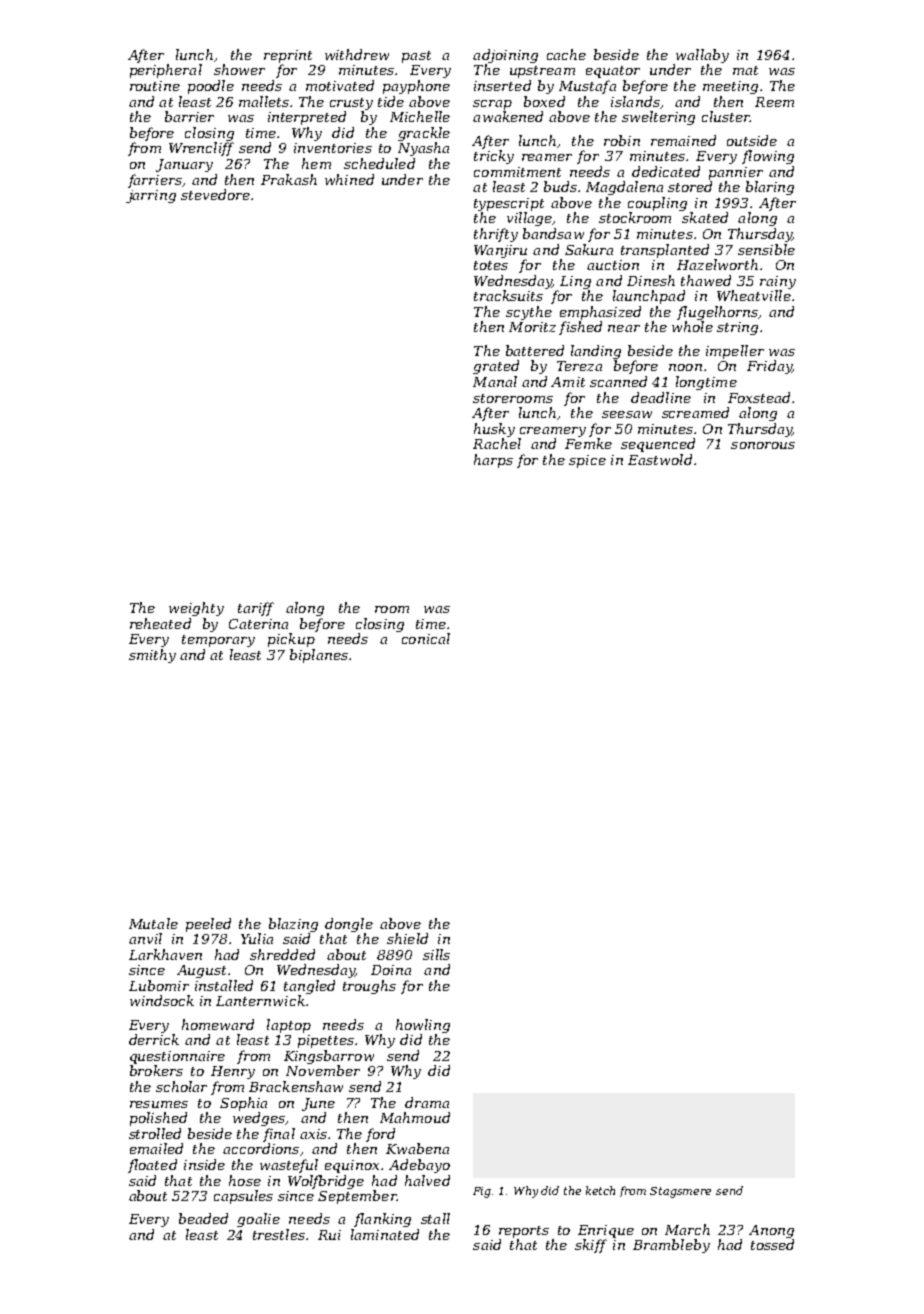 The image size is (924, 1314). What do you see at coordinates (494, 430) in the document?
I see `husky` at bounding box center [494, 430].
